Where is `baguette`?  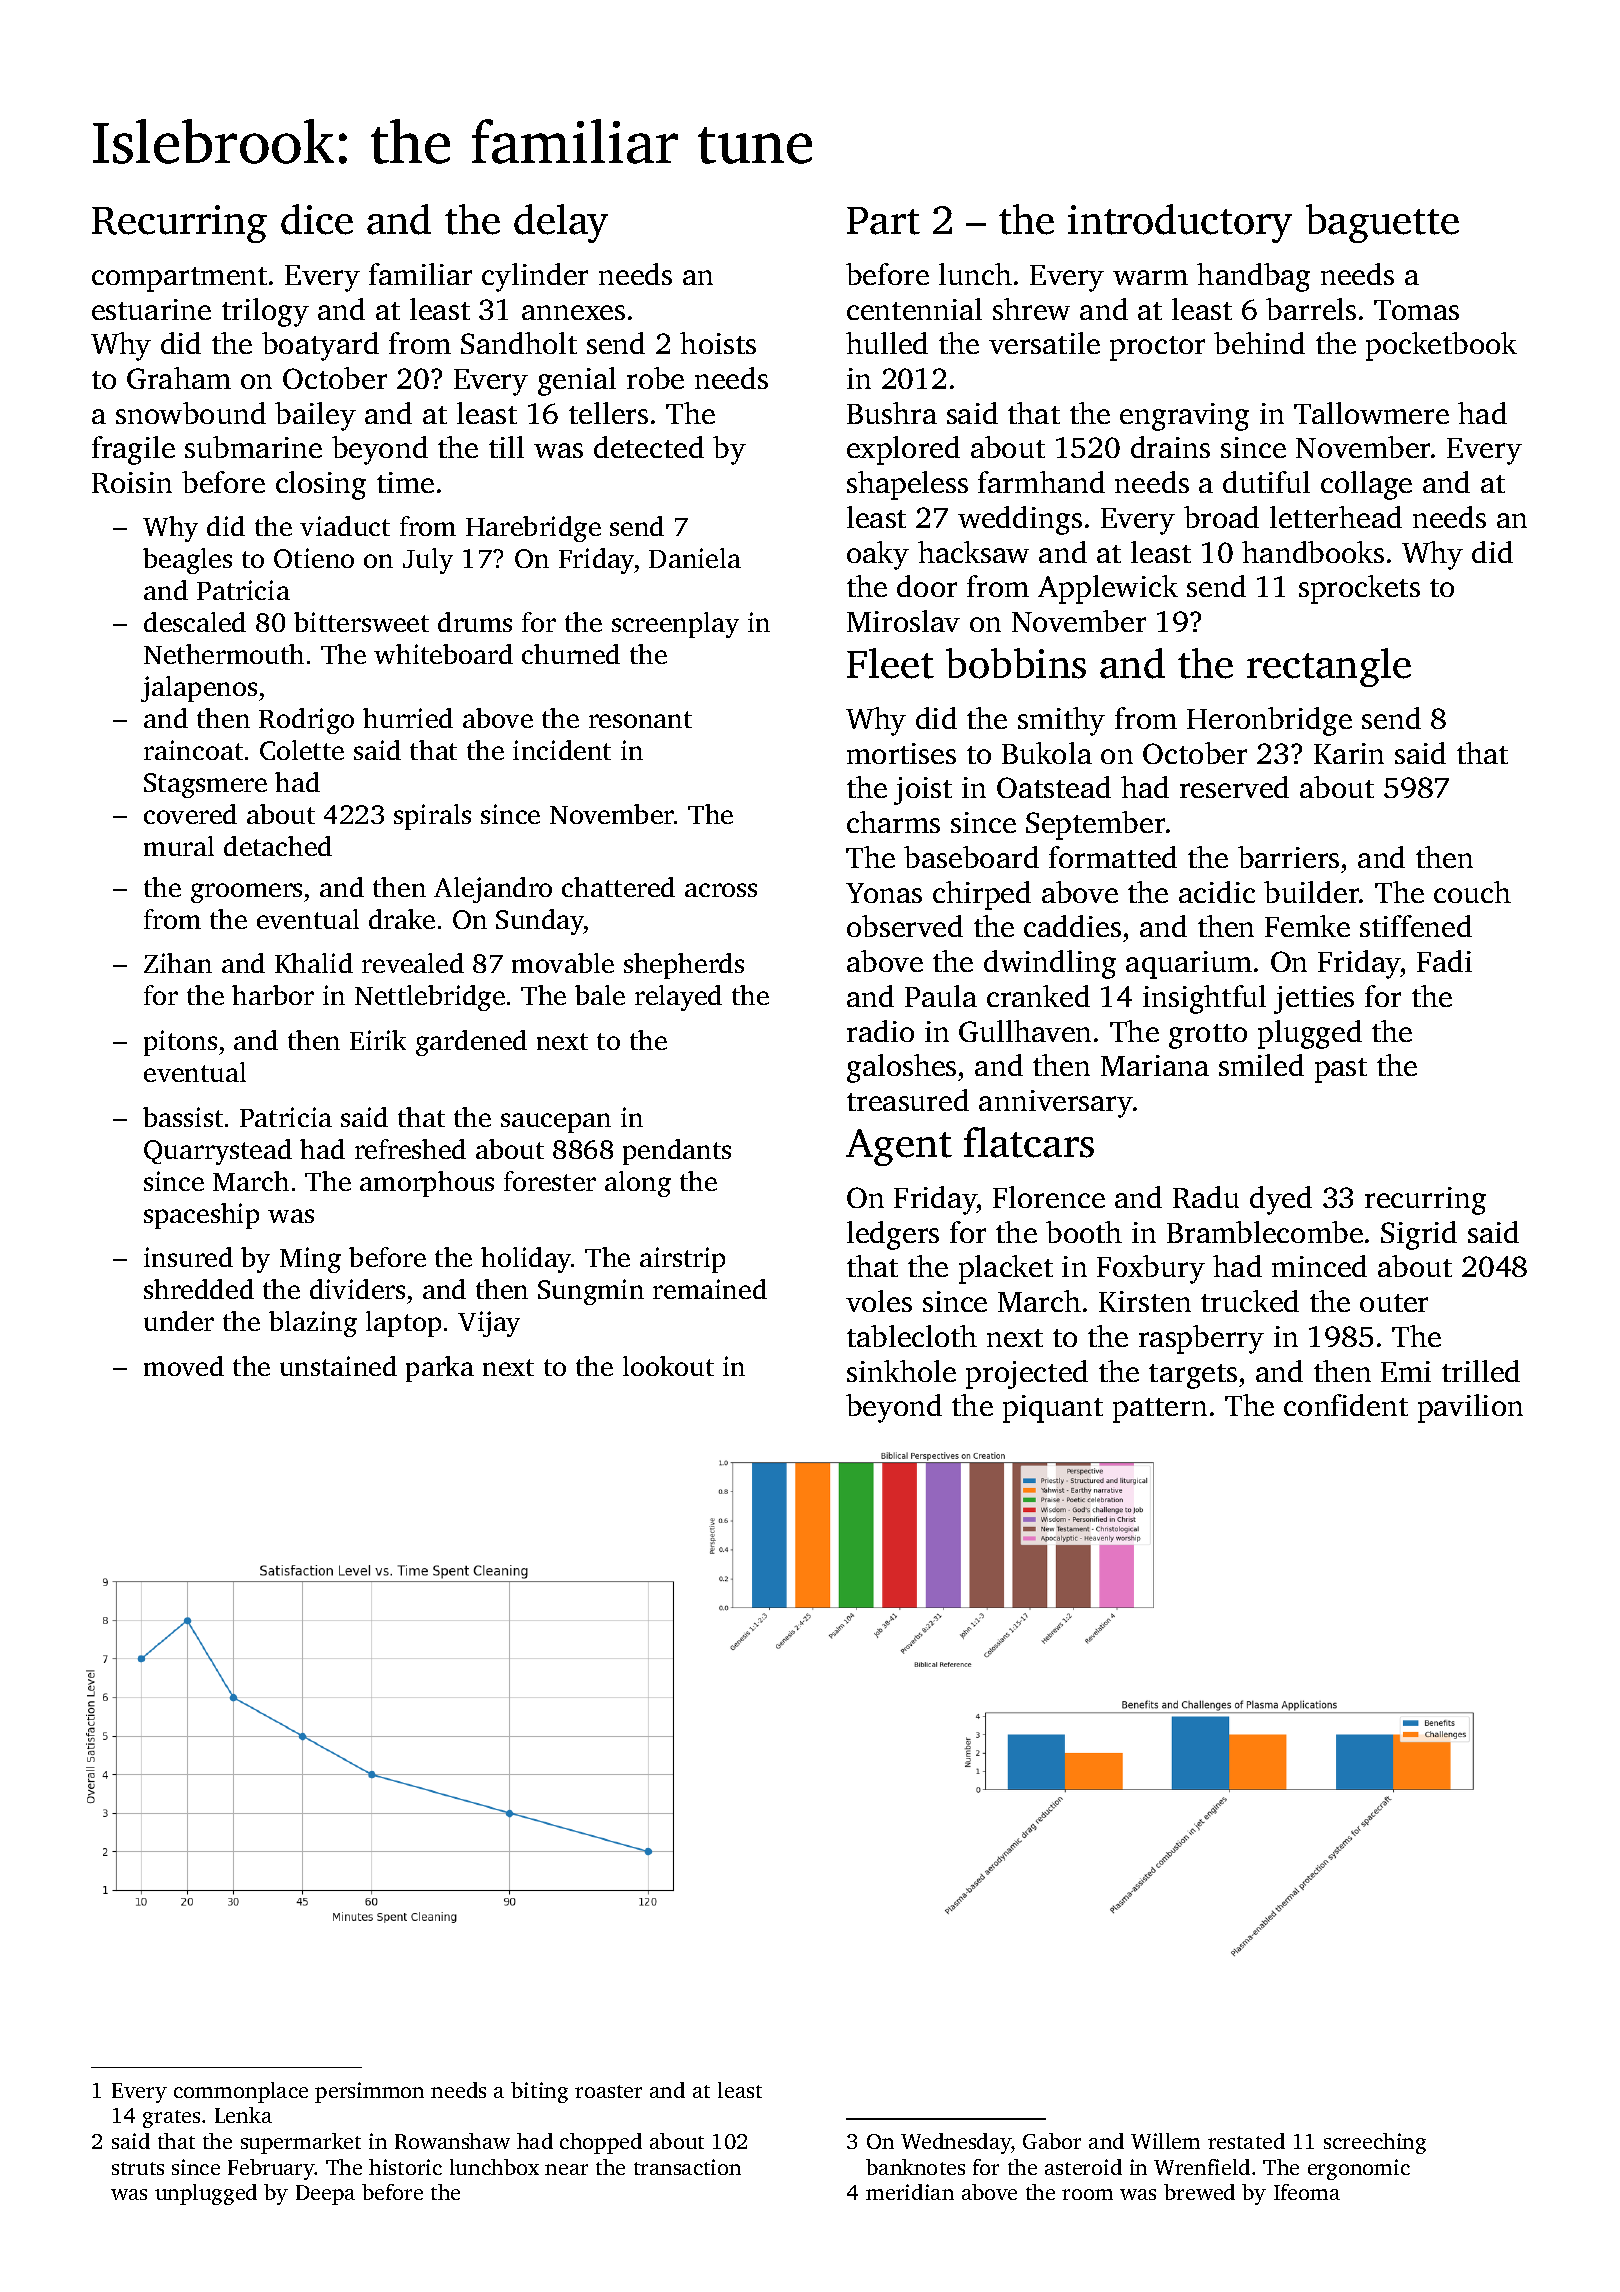
baguette is located at coordinates (1382, 223).
